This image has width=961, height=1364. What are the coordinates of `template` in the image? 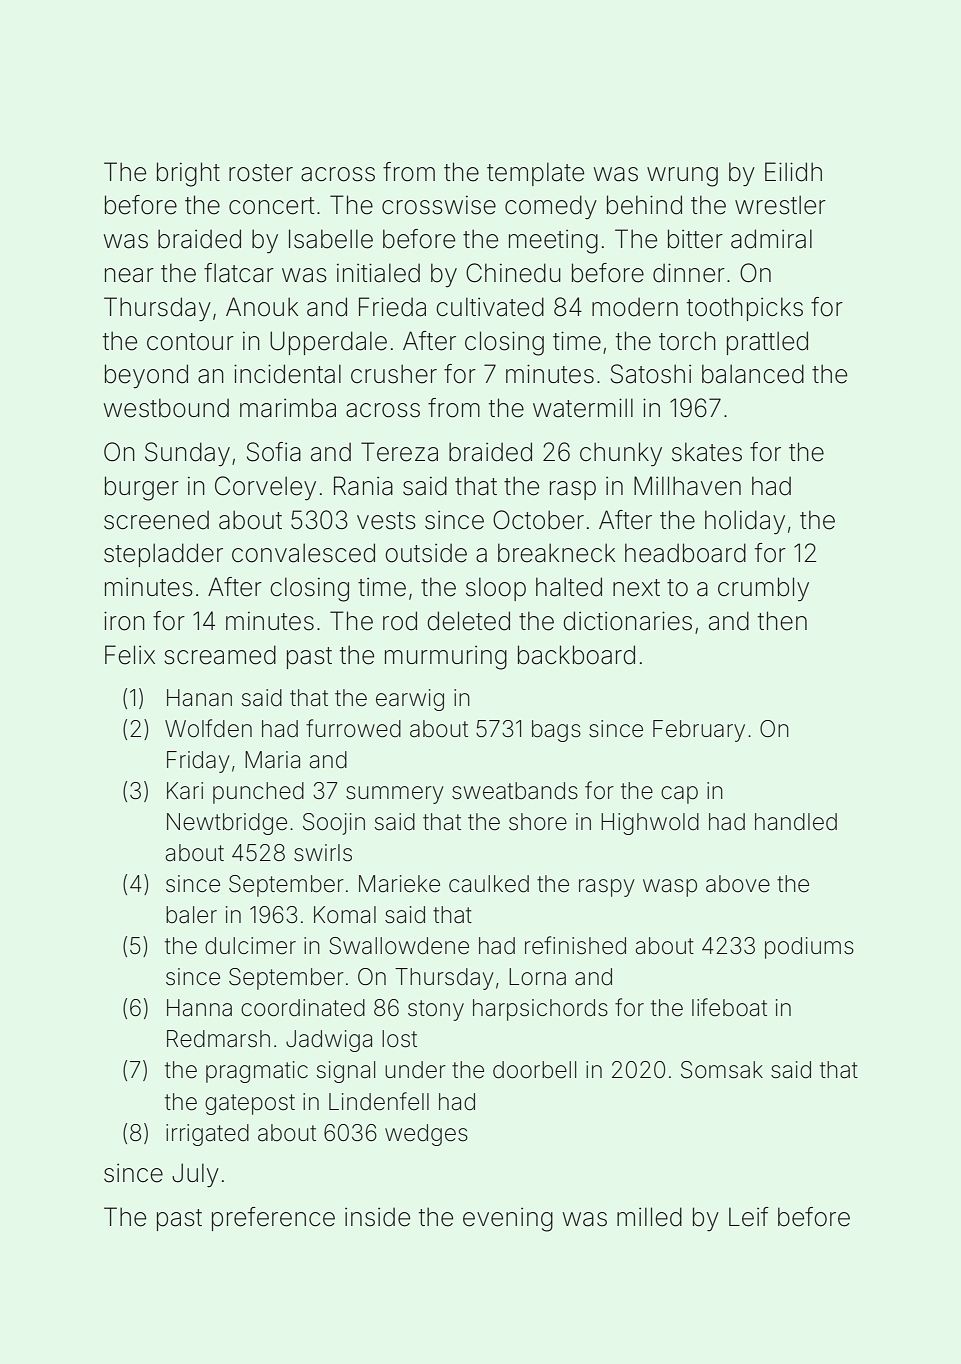 It's located at (535, 174).
